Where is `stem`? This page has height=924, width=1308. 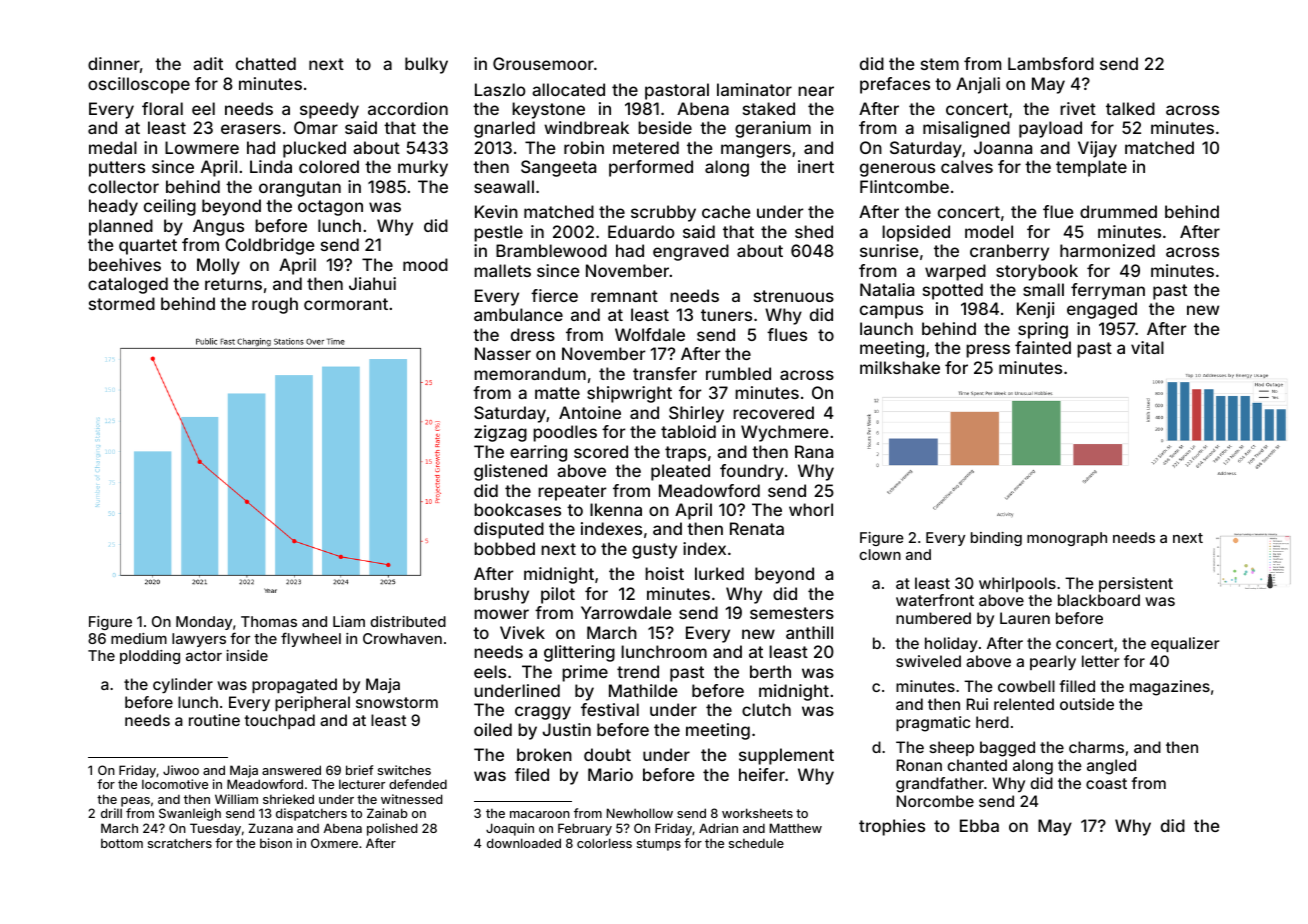
stem is located at coordinates (940, 64).
